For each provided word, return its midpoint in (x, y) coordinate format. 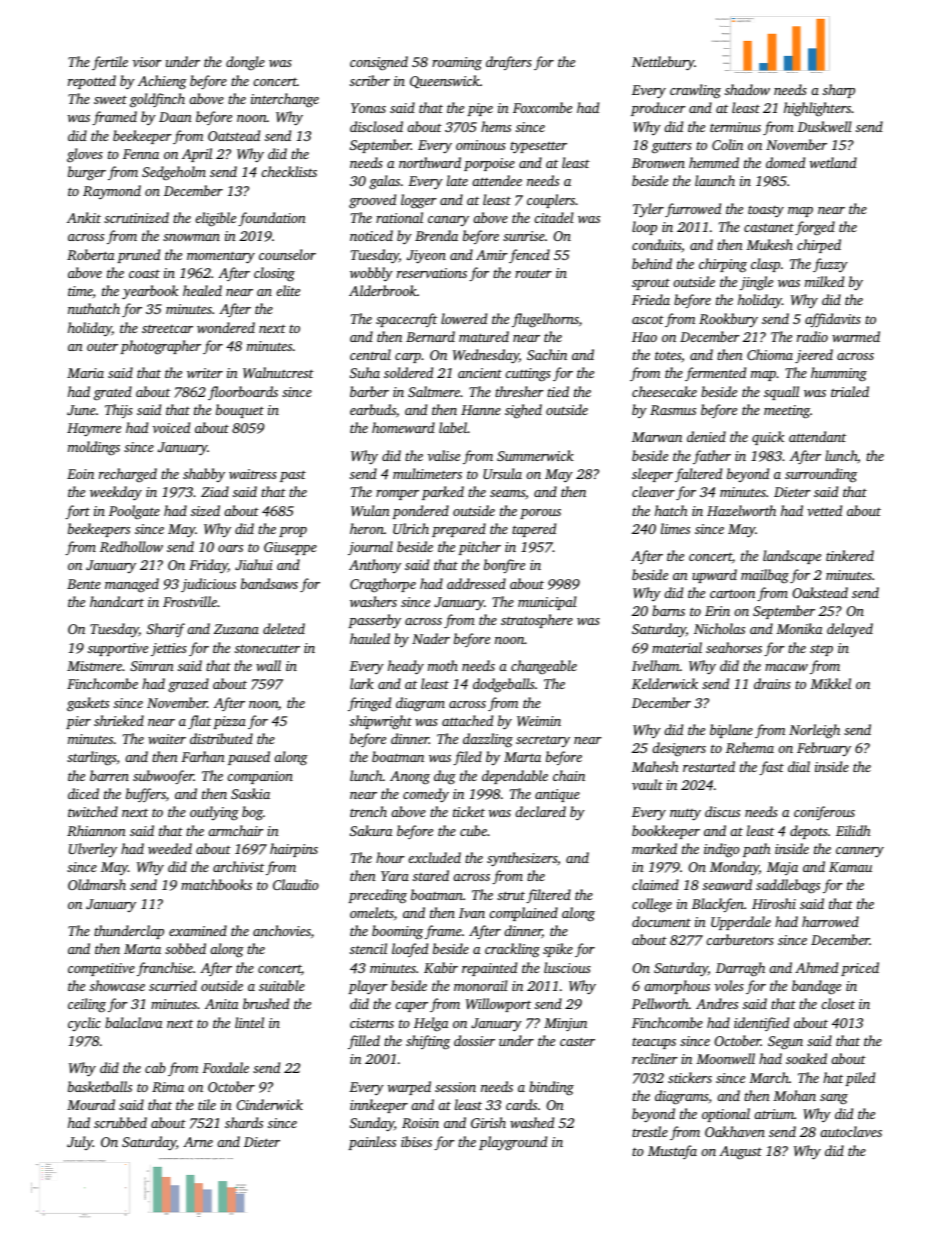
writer (205, 373)
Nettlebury (663, 63)
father (712, 457)
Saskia (250, 793)
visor (147, 62)
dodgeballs (504, 685)
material (677, 647)
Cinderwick (269, 1104)
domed (785, 162)
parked (443, 493)
